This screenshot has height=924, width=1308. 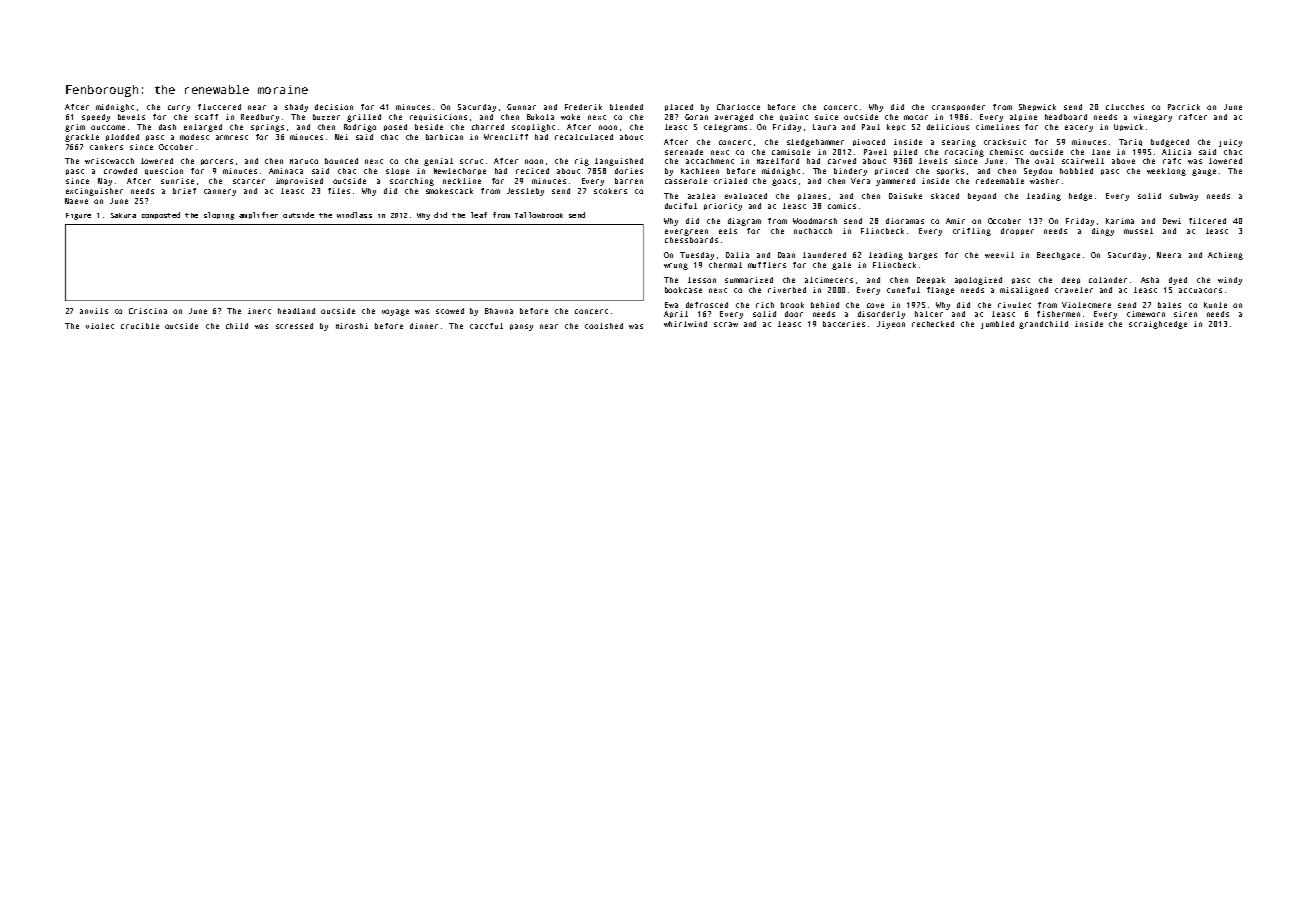 What do you see at coordinates (259, 311) in the screenshot?
I see `inert` at bounding box center [259, 311].
